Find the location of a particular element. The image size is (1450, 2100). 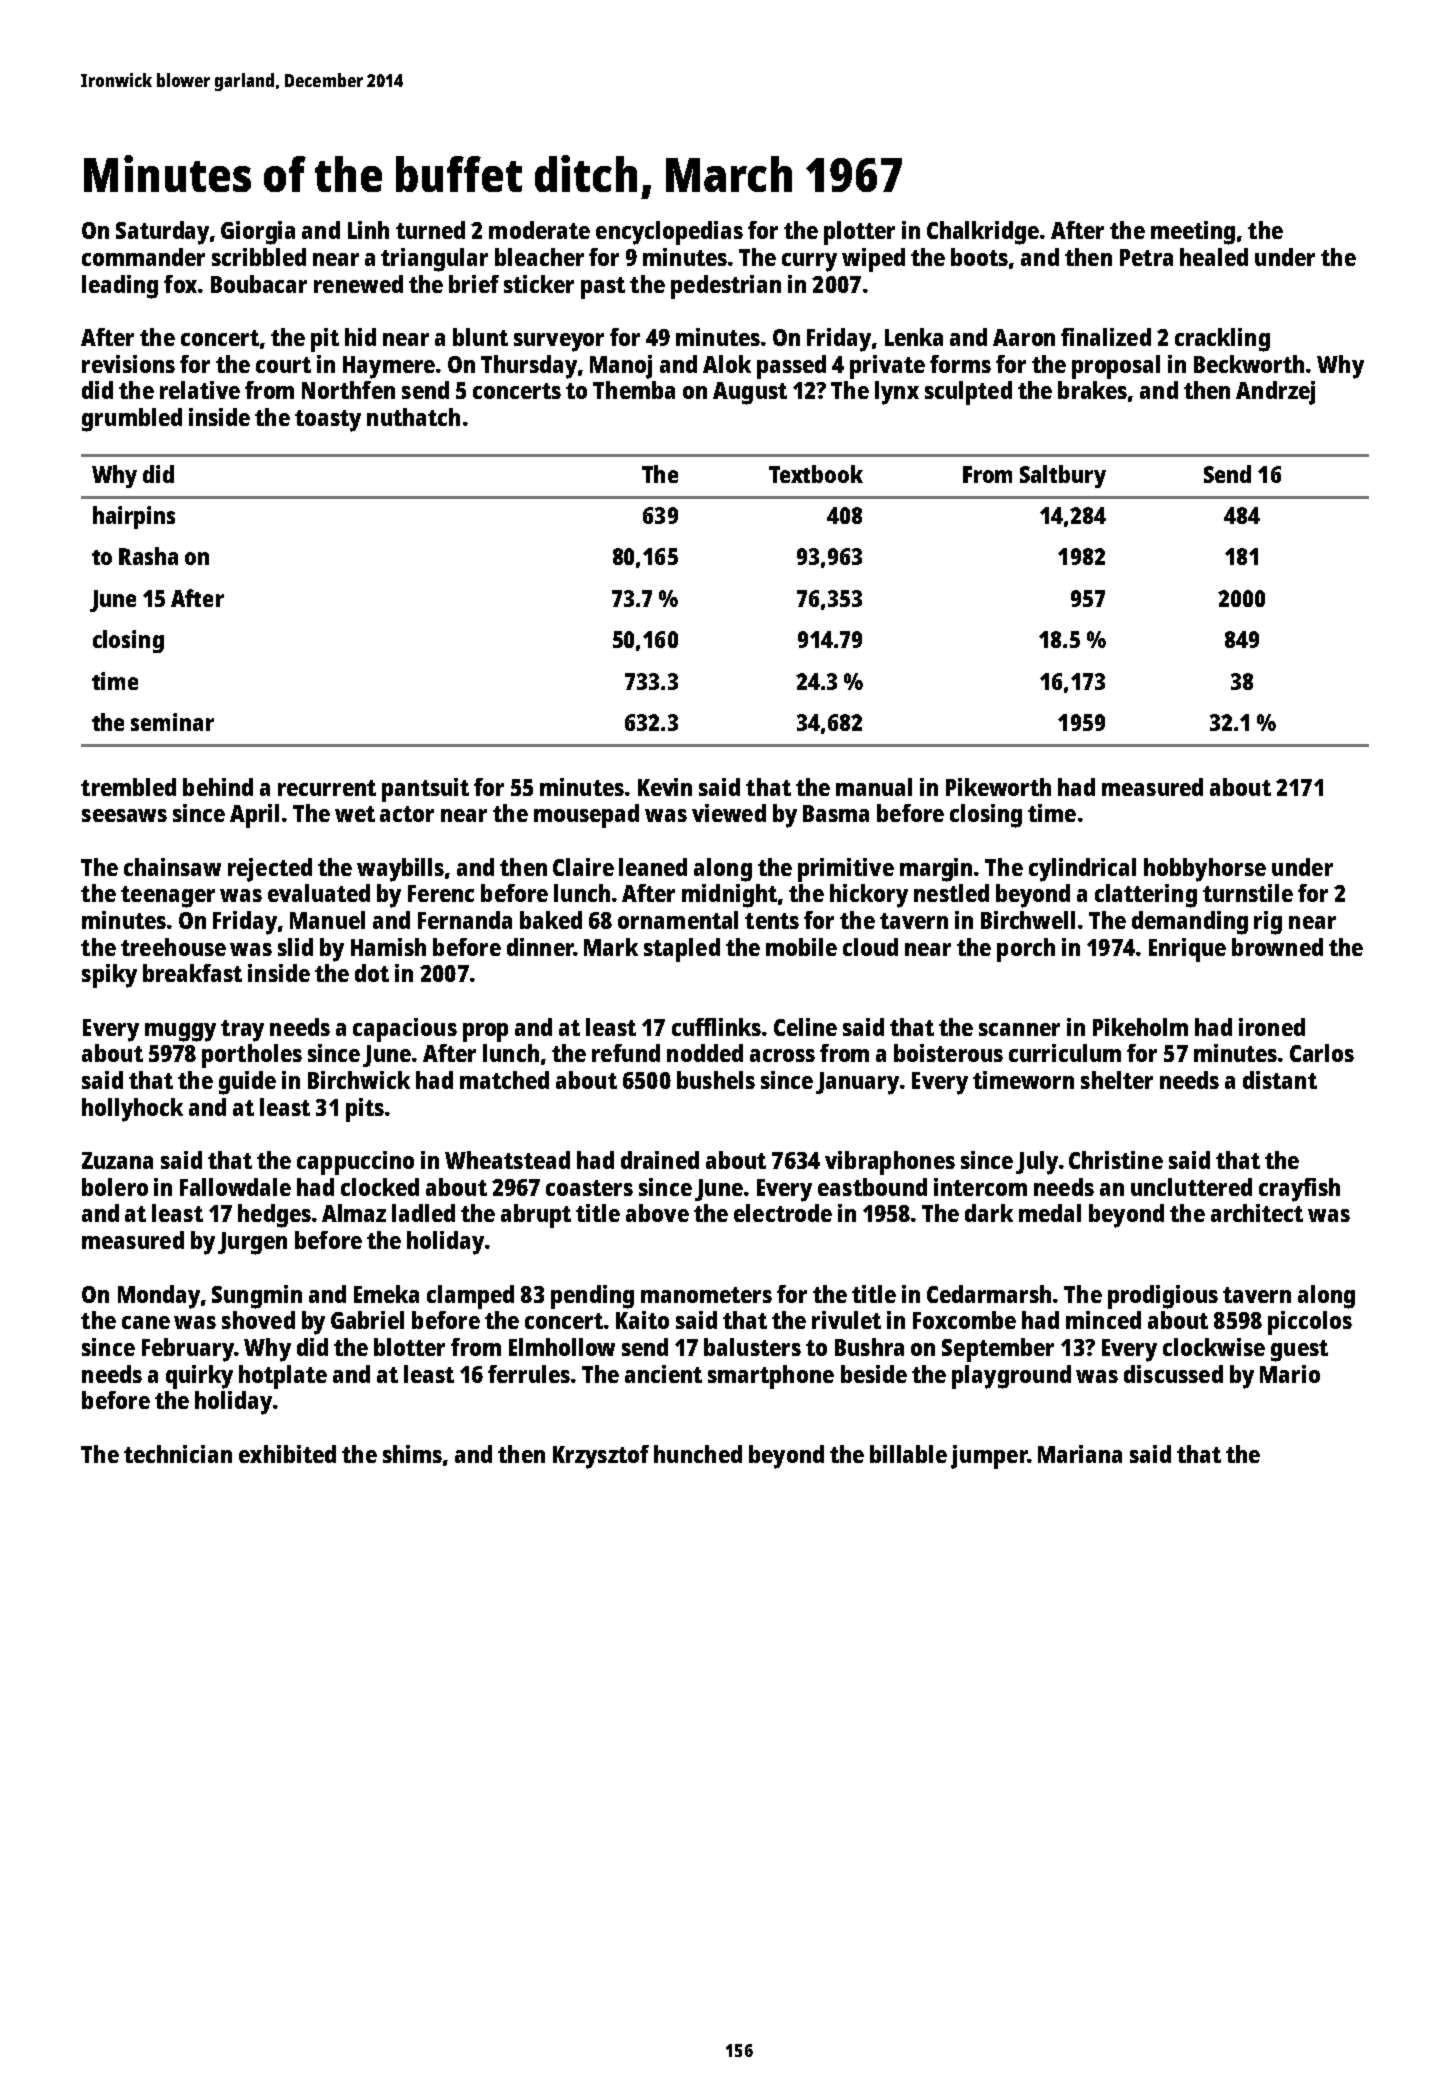

turned is located at coordinates (430, 230).
